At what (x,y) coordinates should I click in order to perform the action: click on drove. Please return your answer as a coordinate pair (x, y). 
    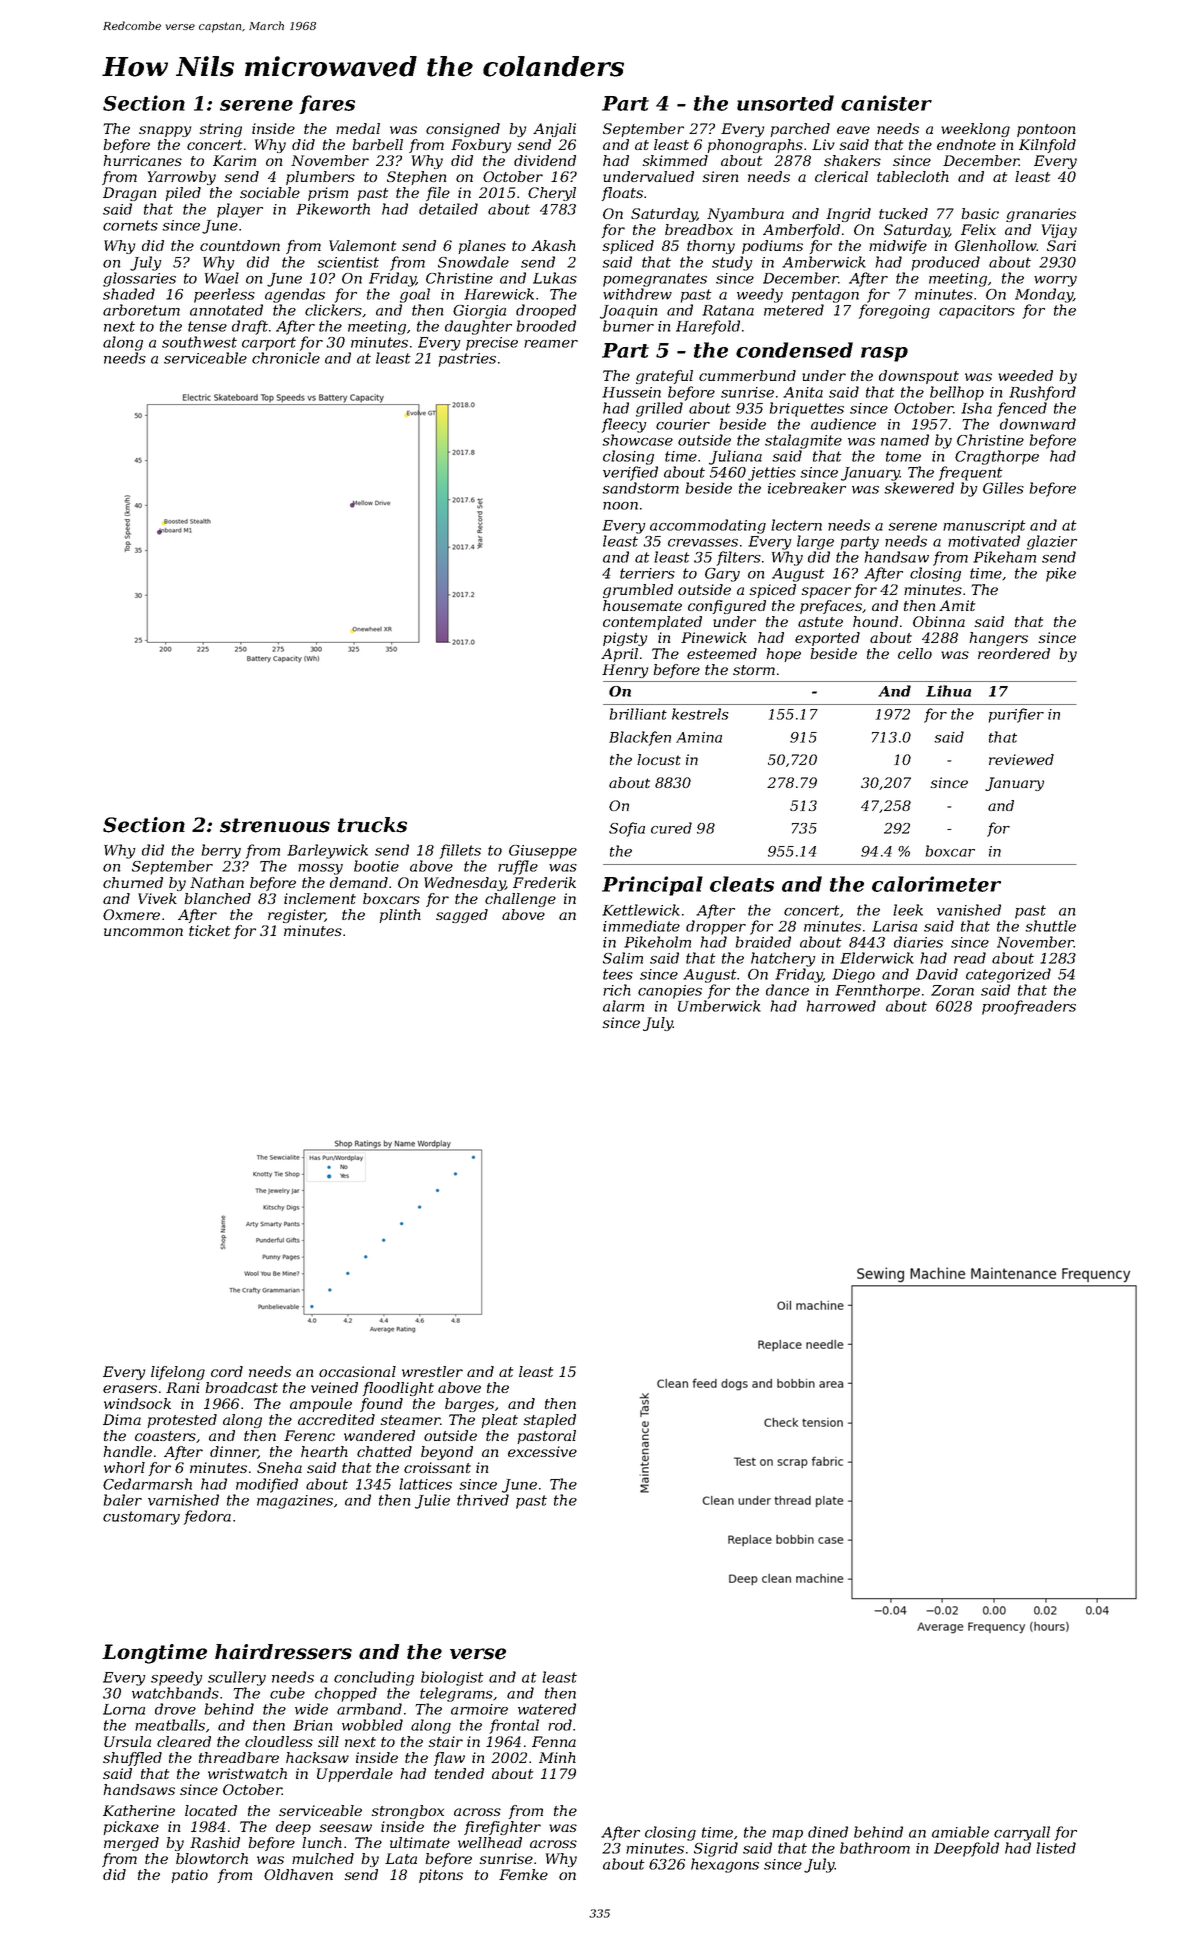
    Looking at the image, I should click on (175, 1709).
